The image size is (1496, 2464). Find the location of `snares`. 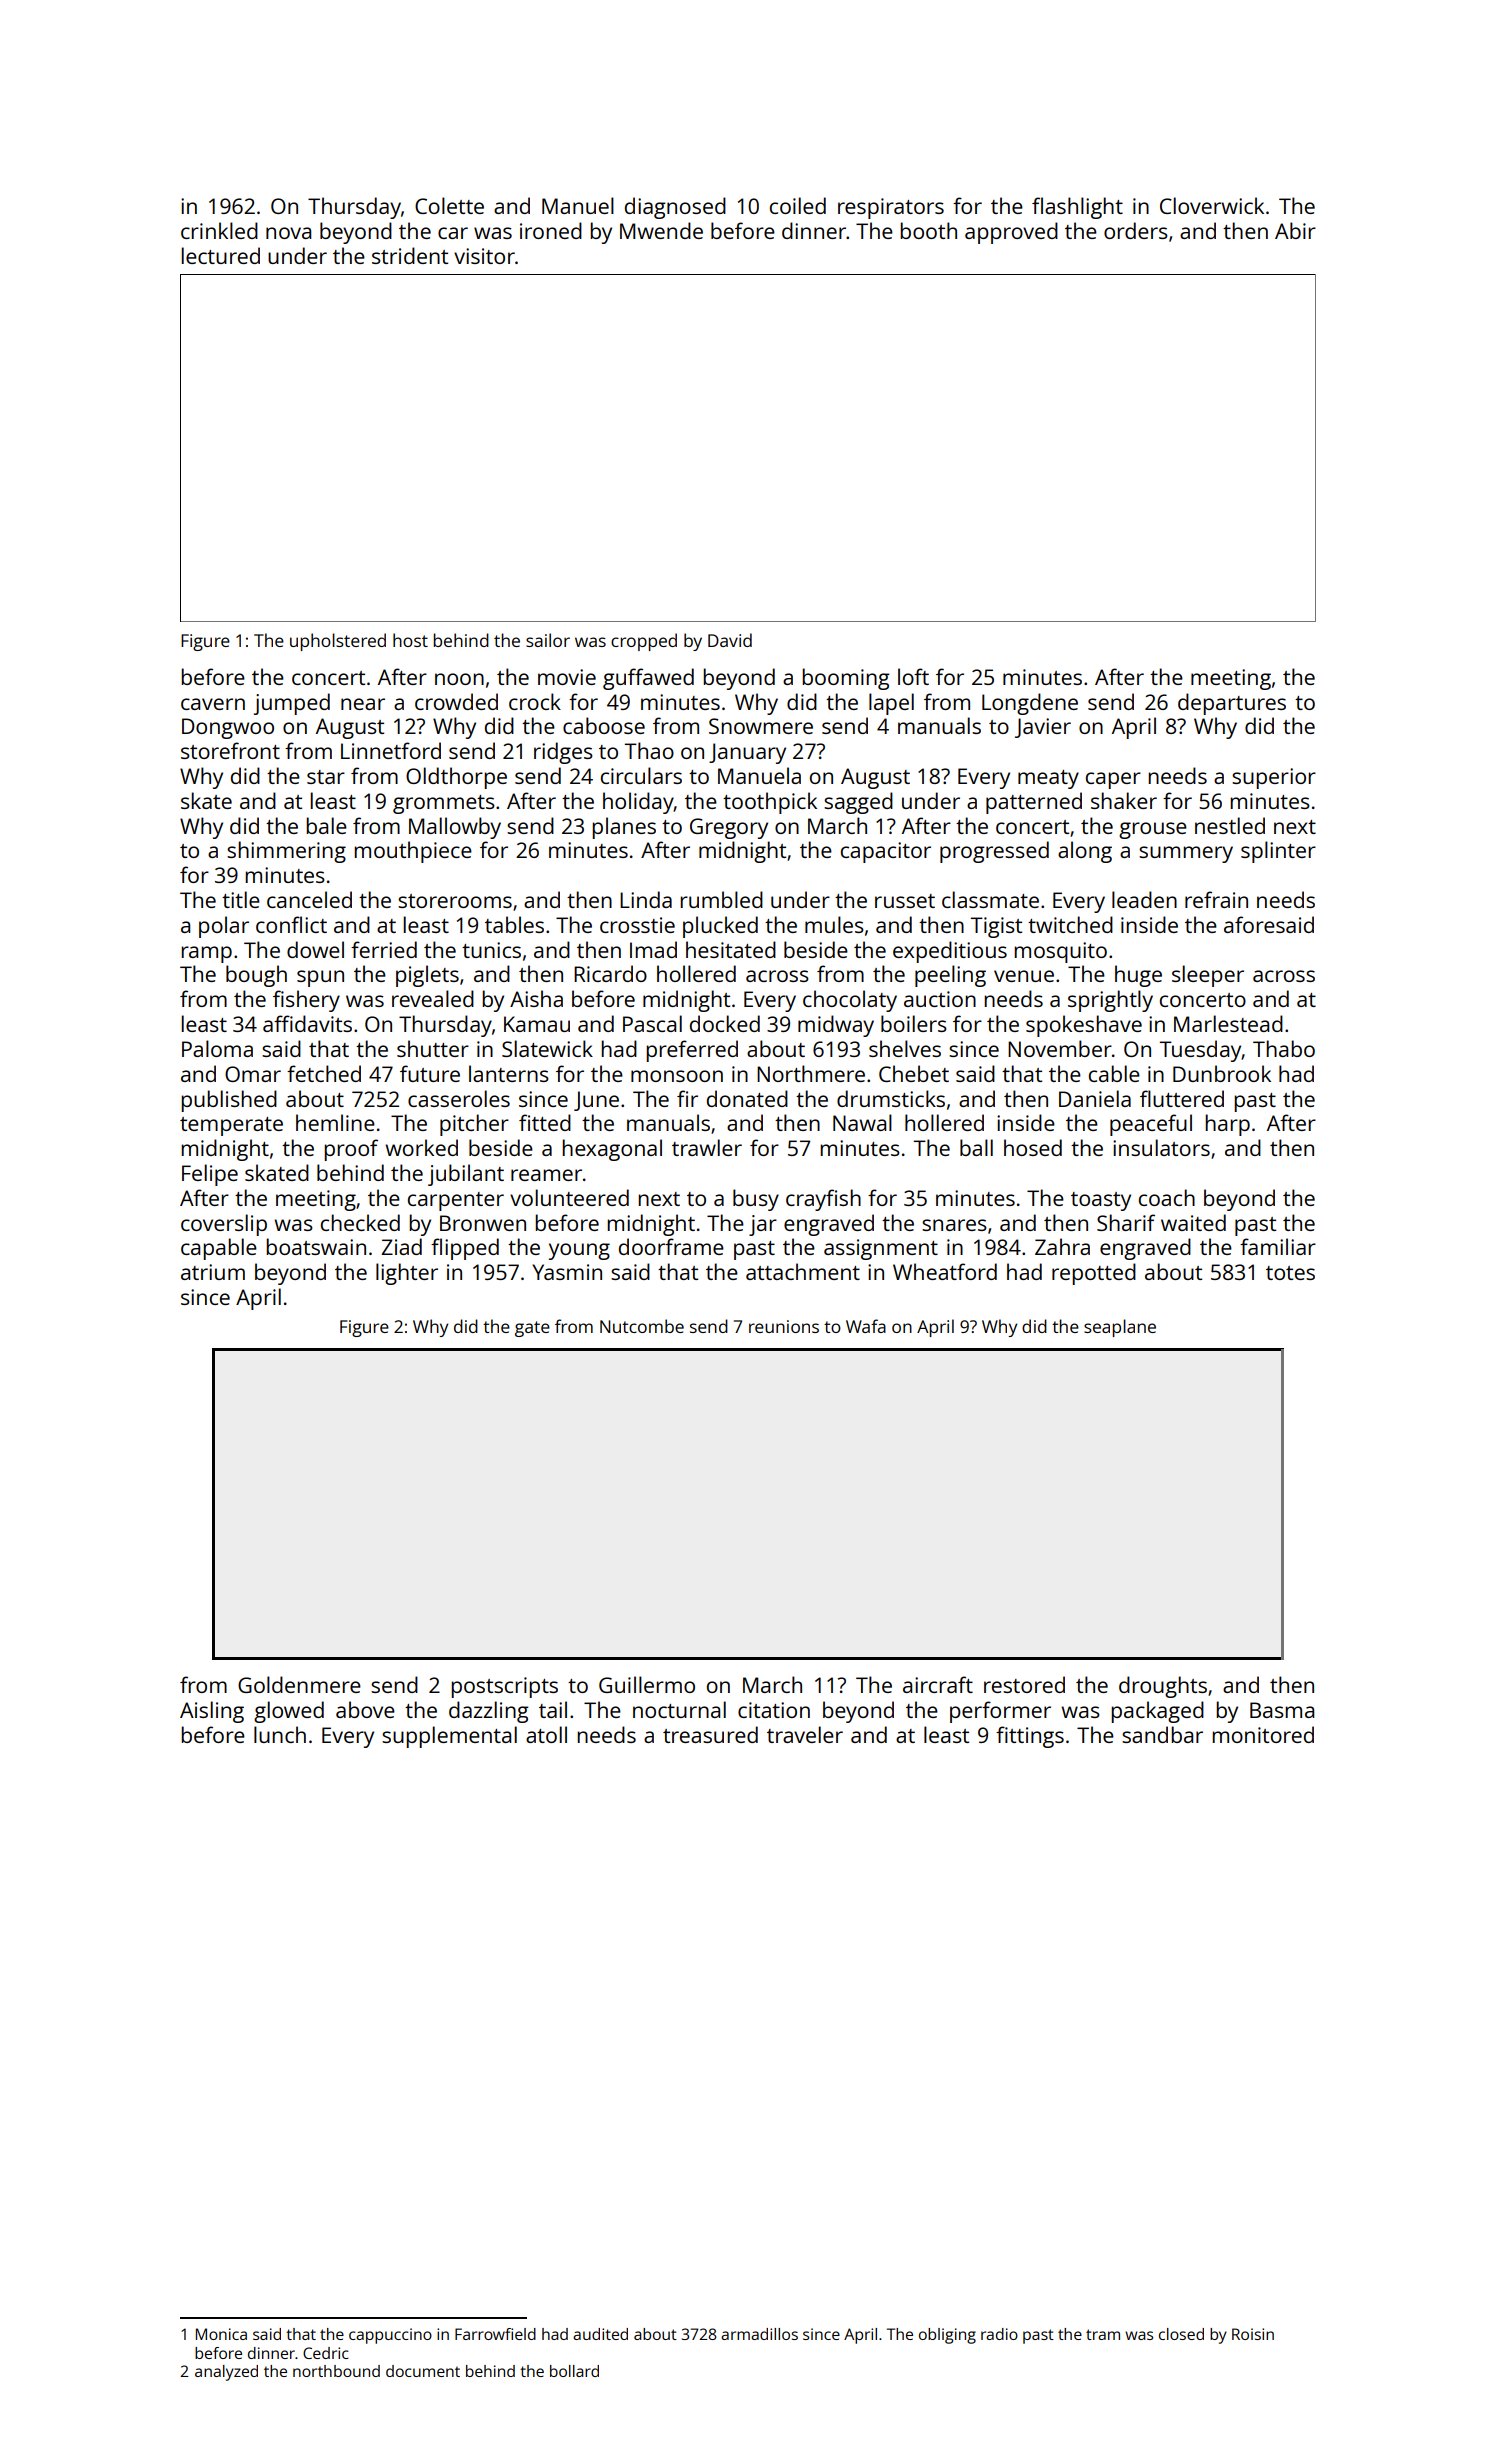

snares is located at coordinates (954, 1225).
